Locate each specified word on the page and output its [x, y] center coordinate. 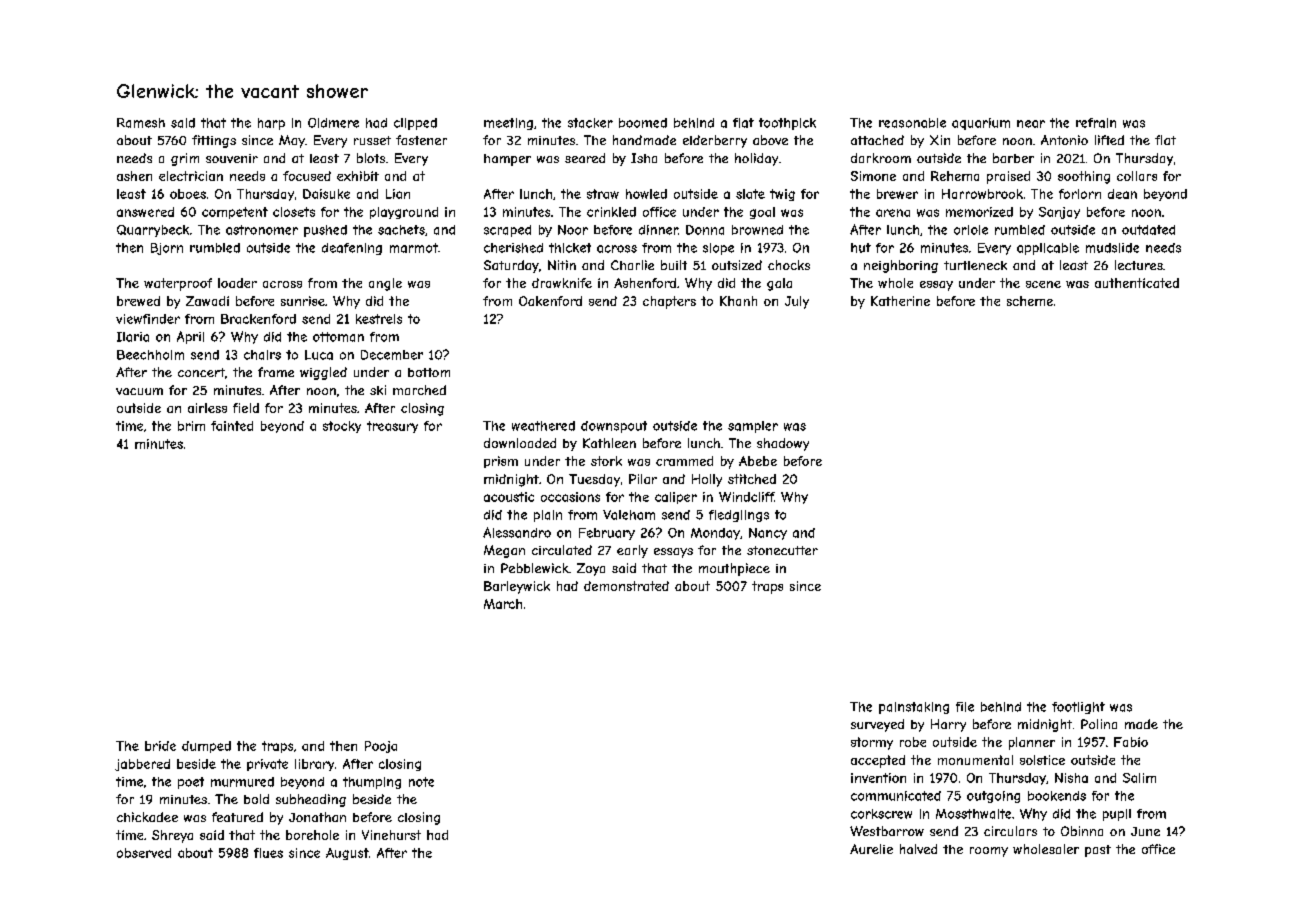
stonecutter [782, 550]
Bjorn [167, 249]
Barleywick [517, 587]
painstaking [914, 708]
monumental [975, 760]
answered [145, 212]
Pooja [381, 747]
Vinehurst [391, 835]
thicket [570, 248]
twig [782, 195]
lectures [1139, 265]
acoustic [509, 497]
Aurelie [871, 849]
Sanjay [1059, 213]
